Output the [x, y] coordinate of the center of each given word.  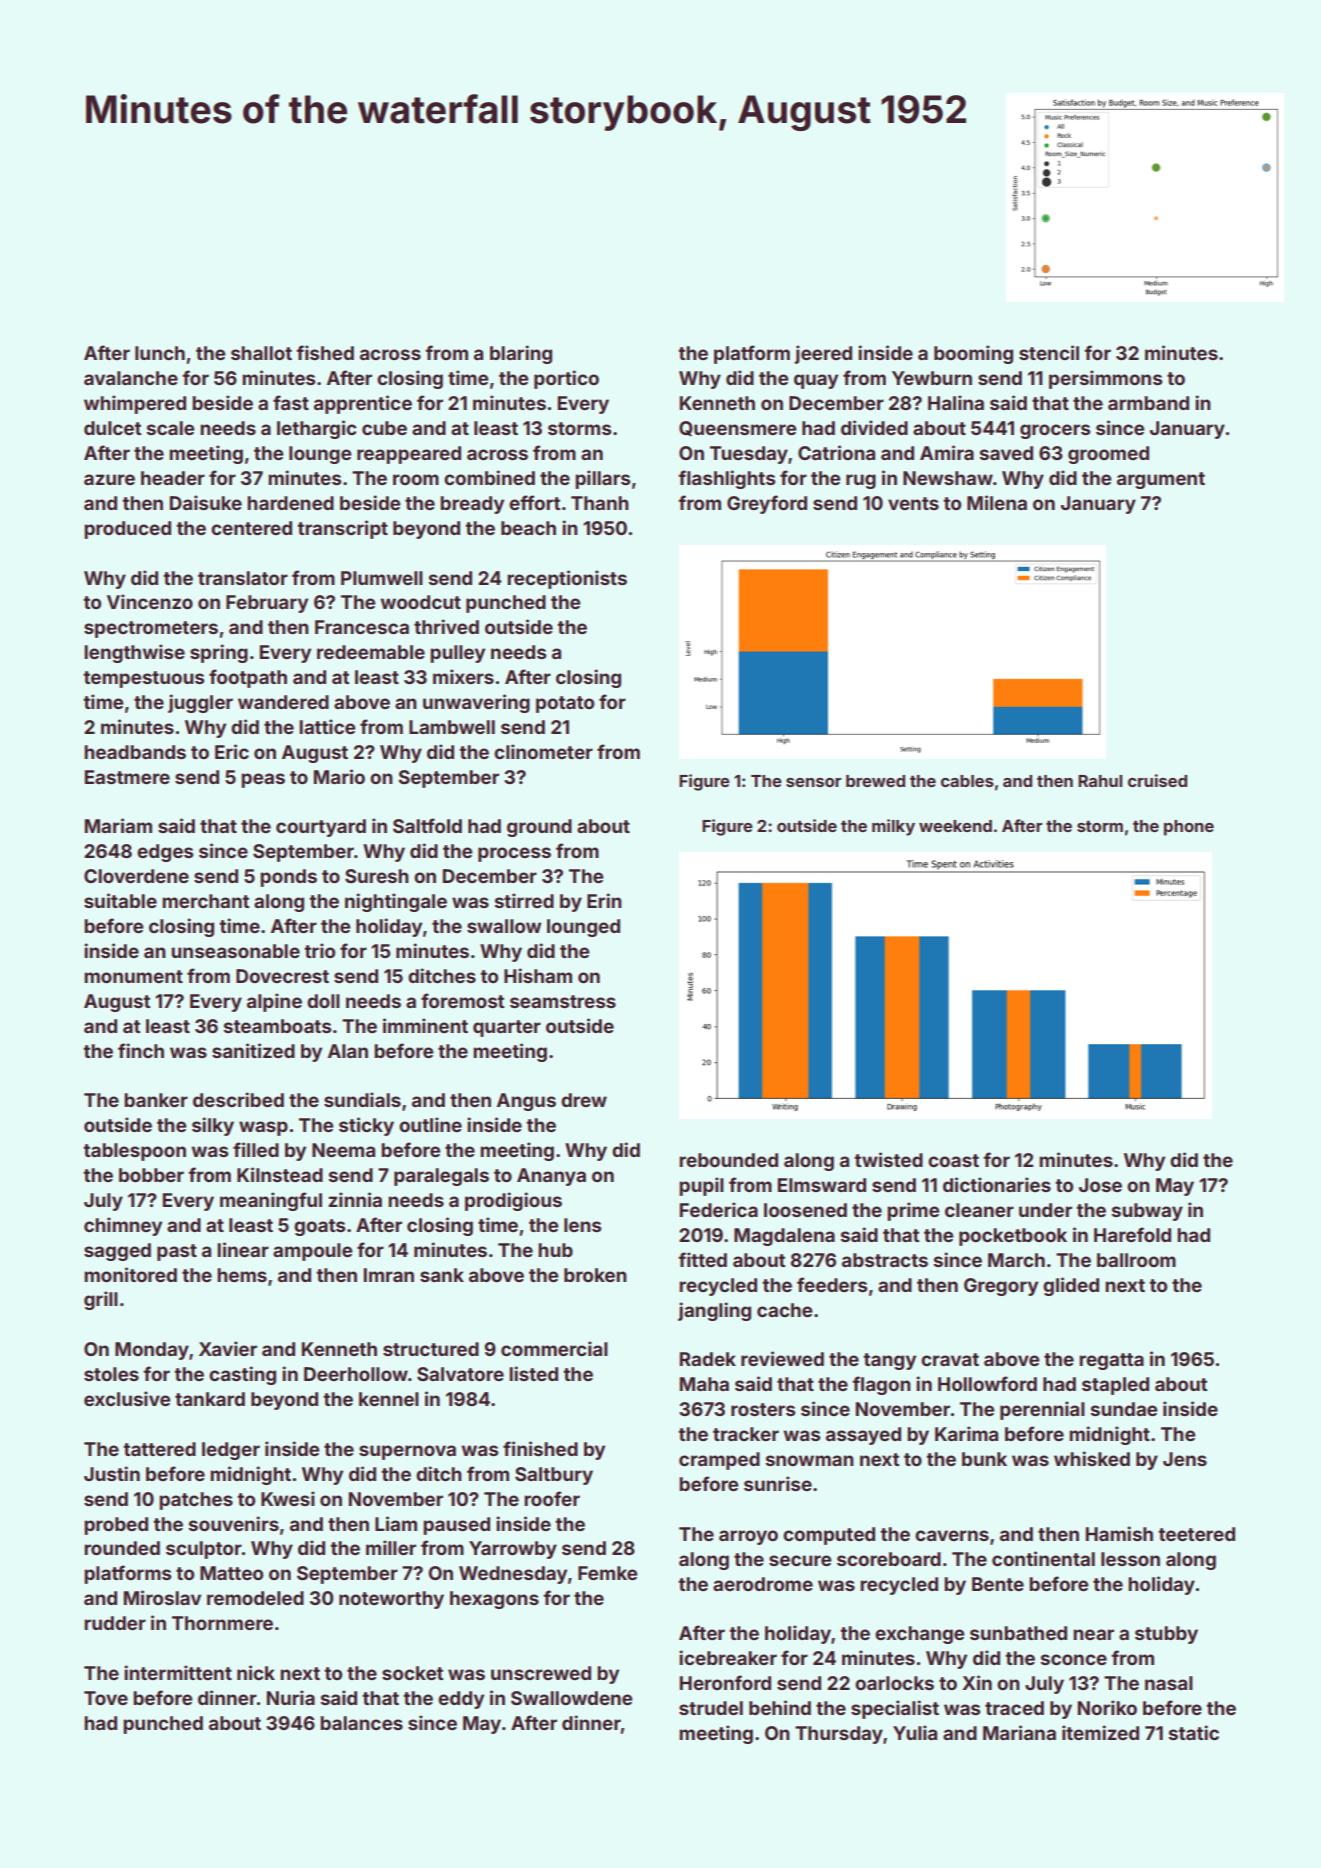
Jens [1185, 1459]
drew [584, 1100]
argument [1161, 480]
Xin [977, 1682]
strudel [711, 1708]
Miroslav [162, 1597]
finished [540, 1448]
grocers [1055, 431]
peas [263, 780]
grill [101, 1300]
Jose [1100, 1185]
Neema [343, 1150]
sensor [813, 782]
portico [566, 379]
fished [325, 352]
